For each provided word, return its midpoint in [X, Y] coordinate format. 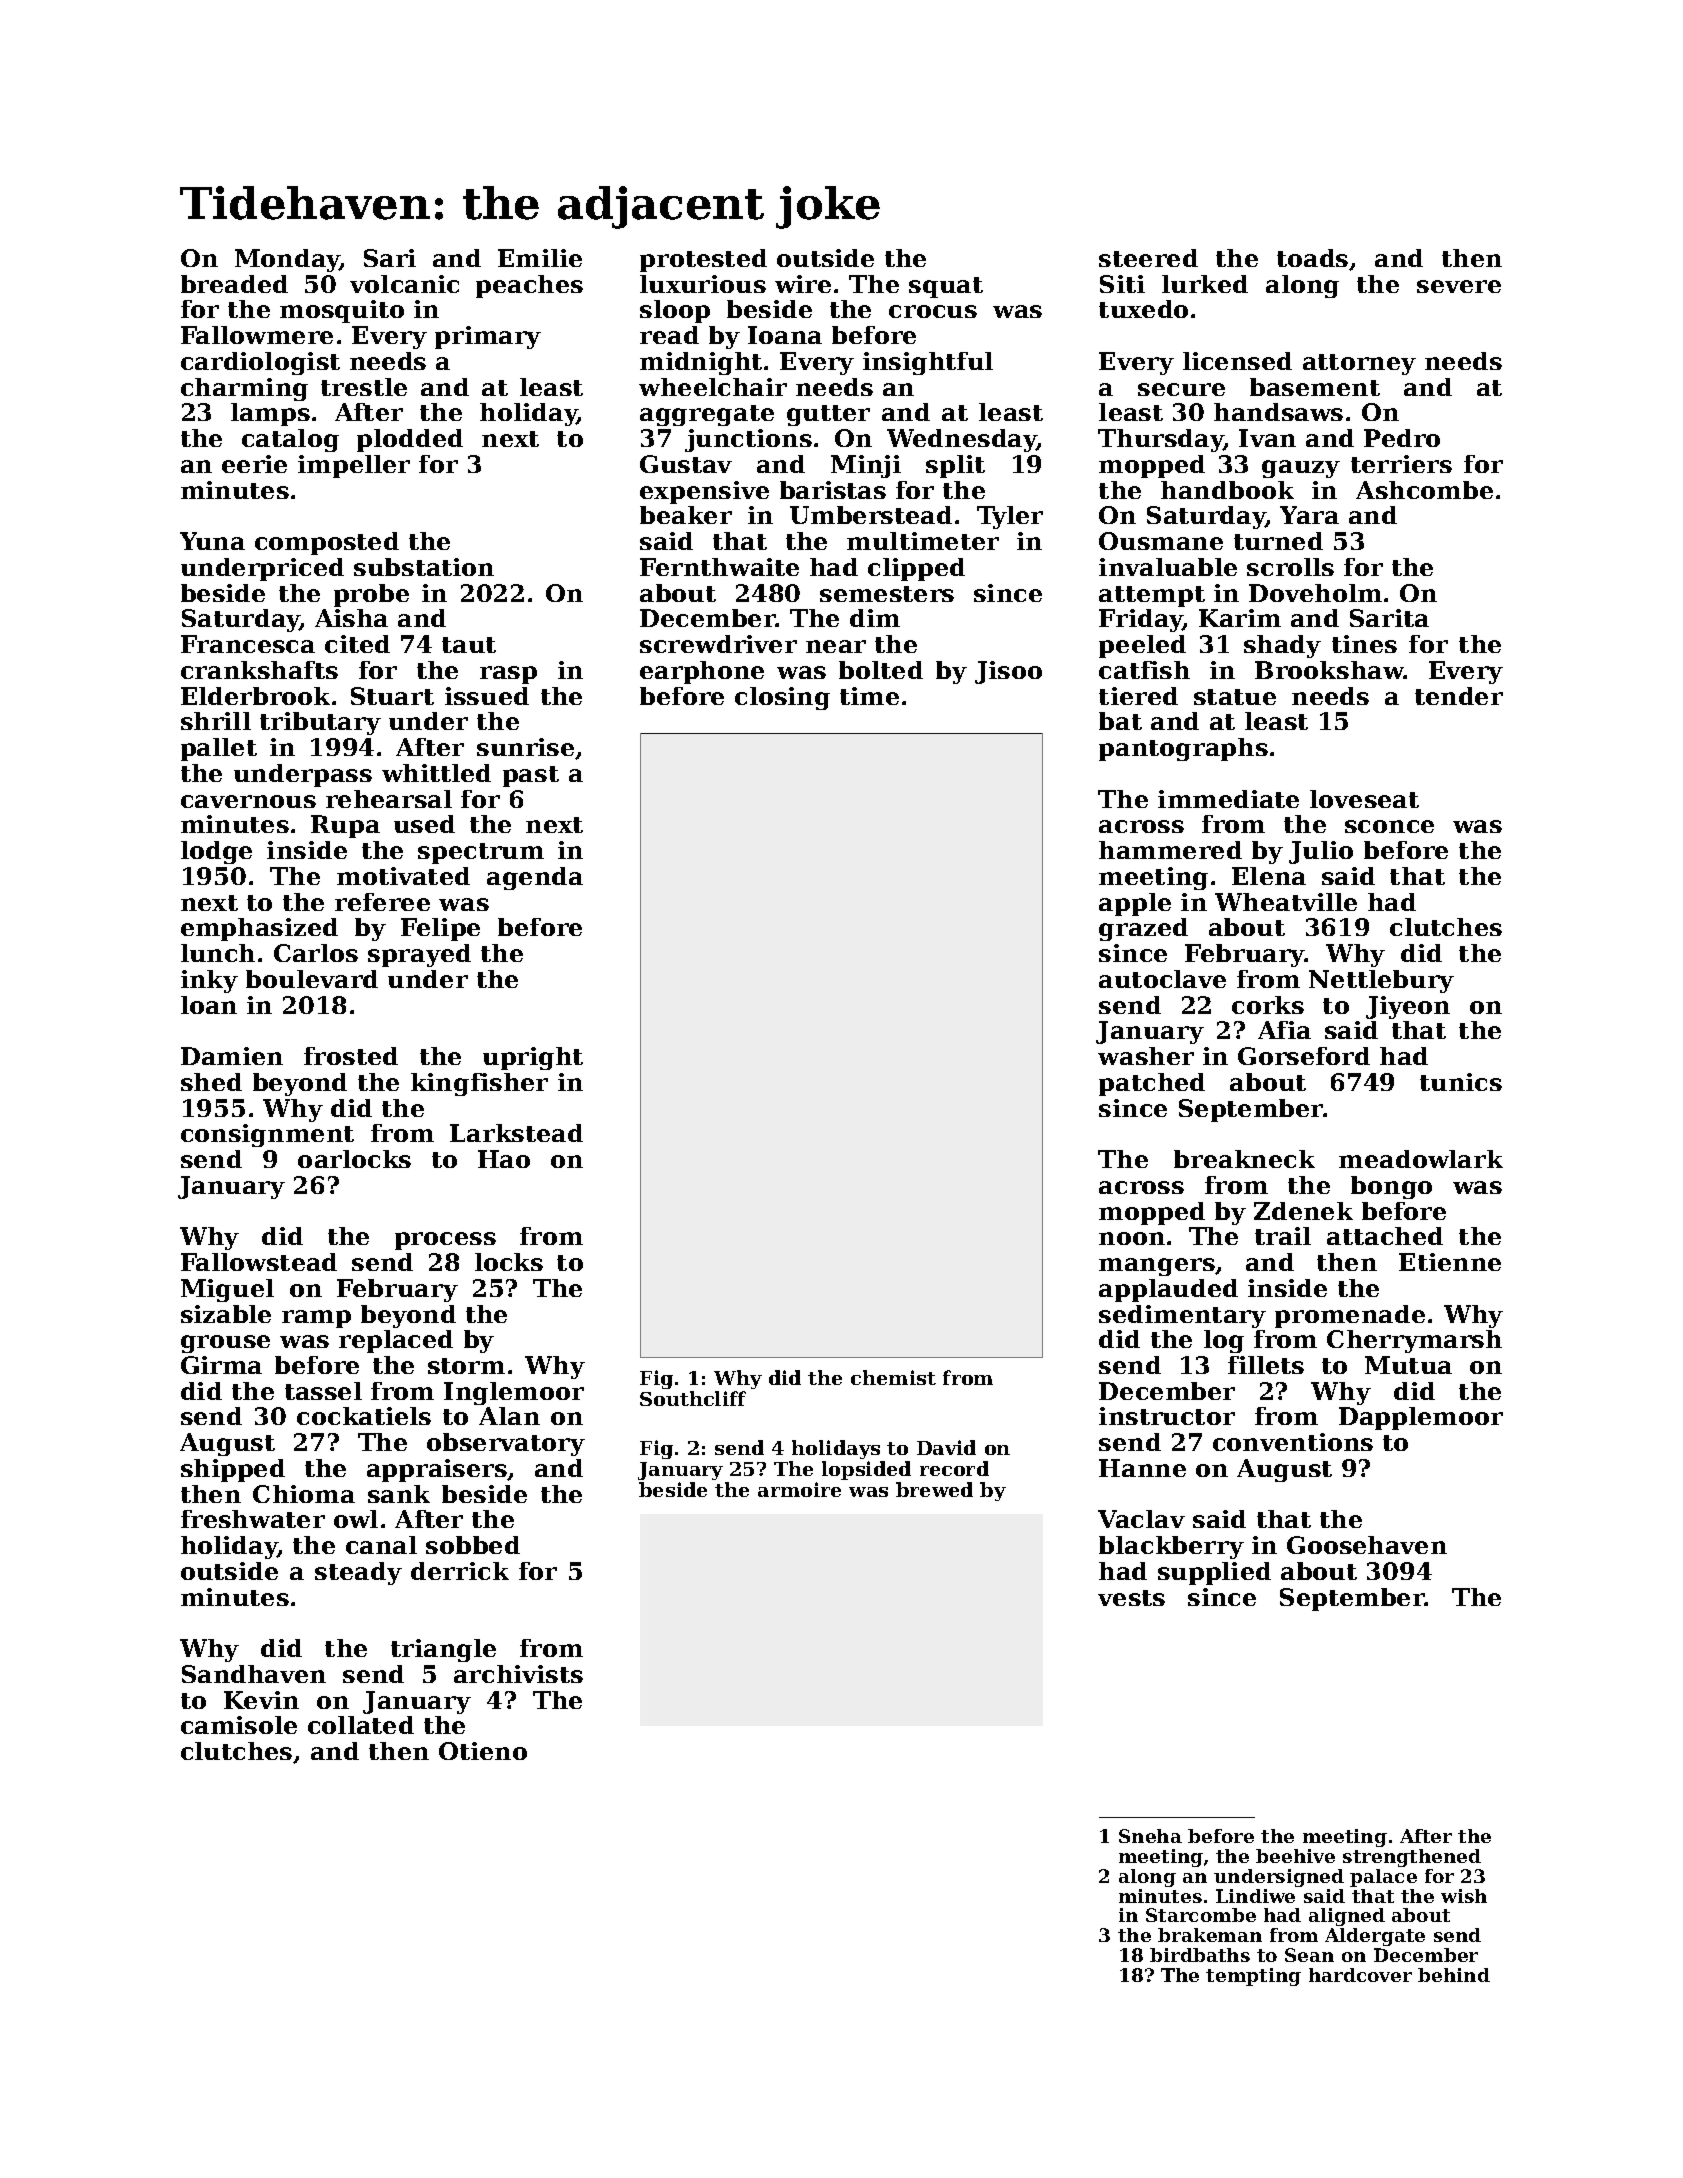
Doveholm [1315, 593]
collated [361, 1725]
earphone [702, 672]
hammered [1170, 850]
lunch [218, 953]
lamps [270, 414]
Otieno [483, 1751]
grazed [1143, 929]
